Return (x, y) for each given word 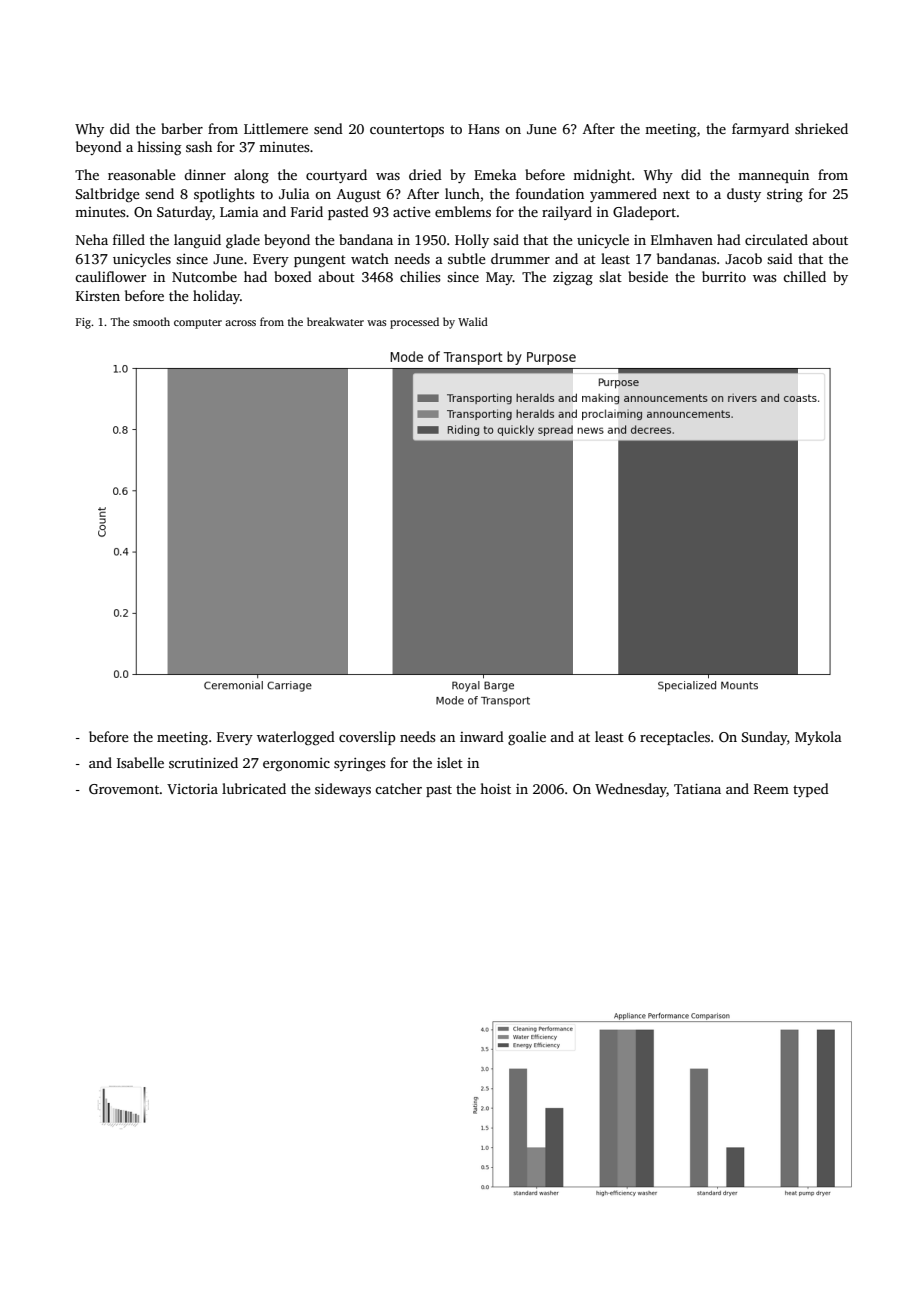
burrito (724, 276)
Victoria (192, 789)
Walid (473, 321)
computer (198, 324)
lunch (462, 193)
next (676, 194)
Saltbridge (108, 195)
